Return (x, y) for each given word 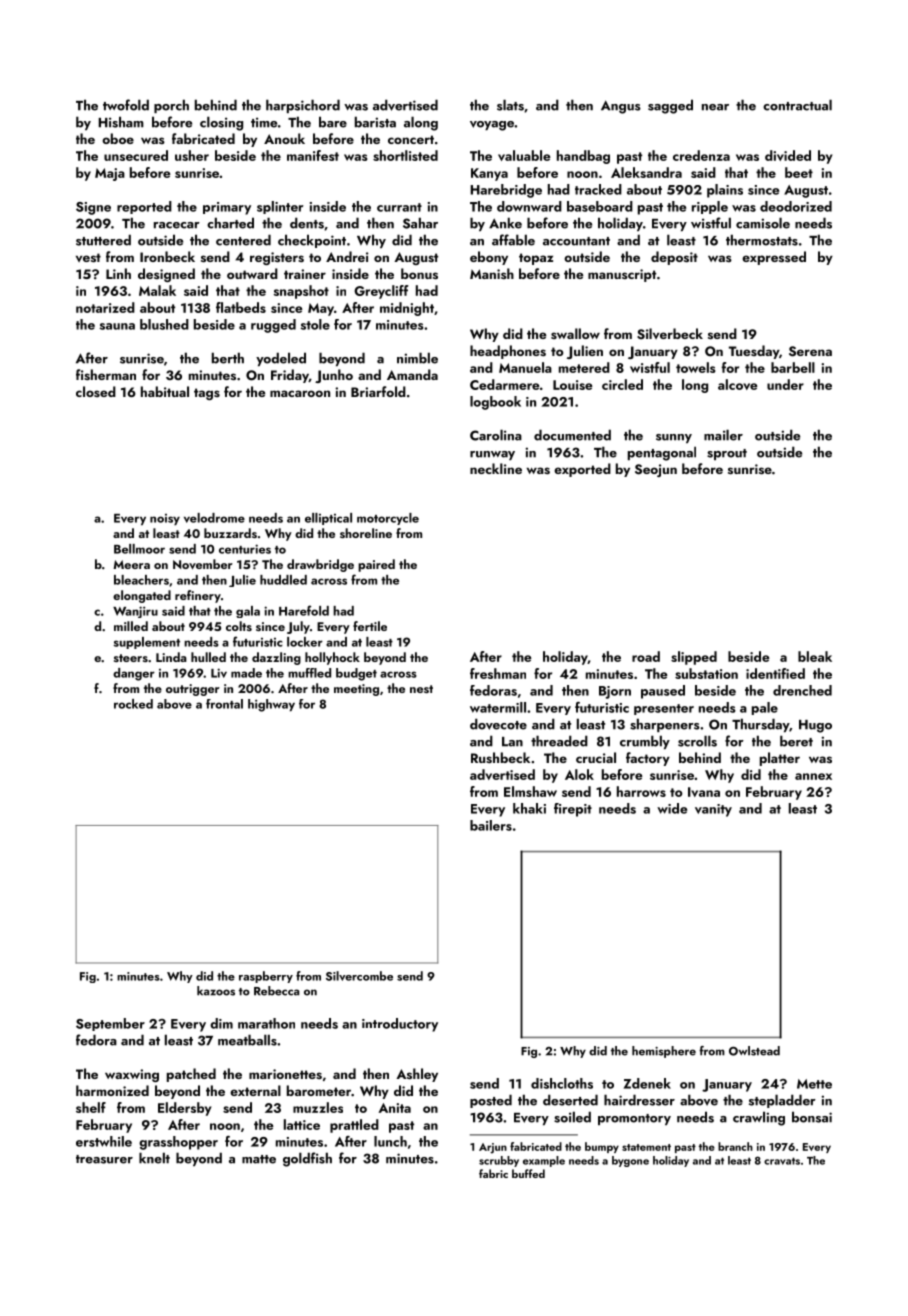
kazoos (216, 991)
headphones (508, 352)
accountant (576, 241)
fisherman (106, 374)
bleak (815, 656)
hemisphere (664, 1052)
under (785, 384)
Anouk (284, 138)
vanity (713, 810)
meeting (356, 690)
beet (799, 172)
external (255, 1090)
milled (131, 626)
